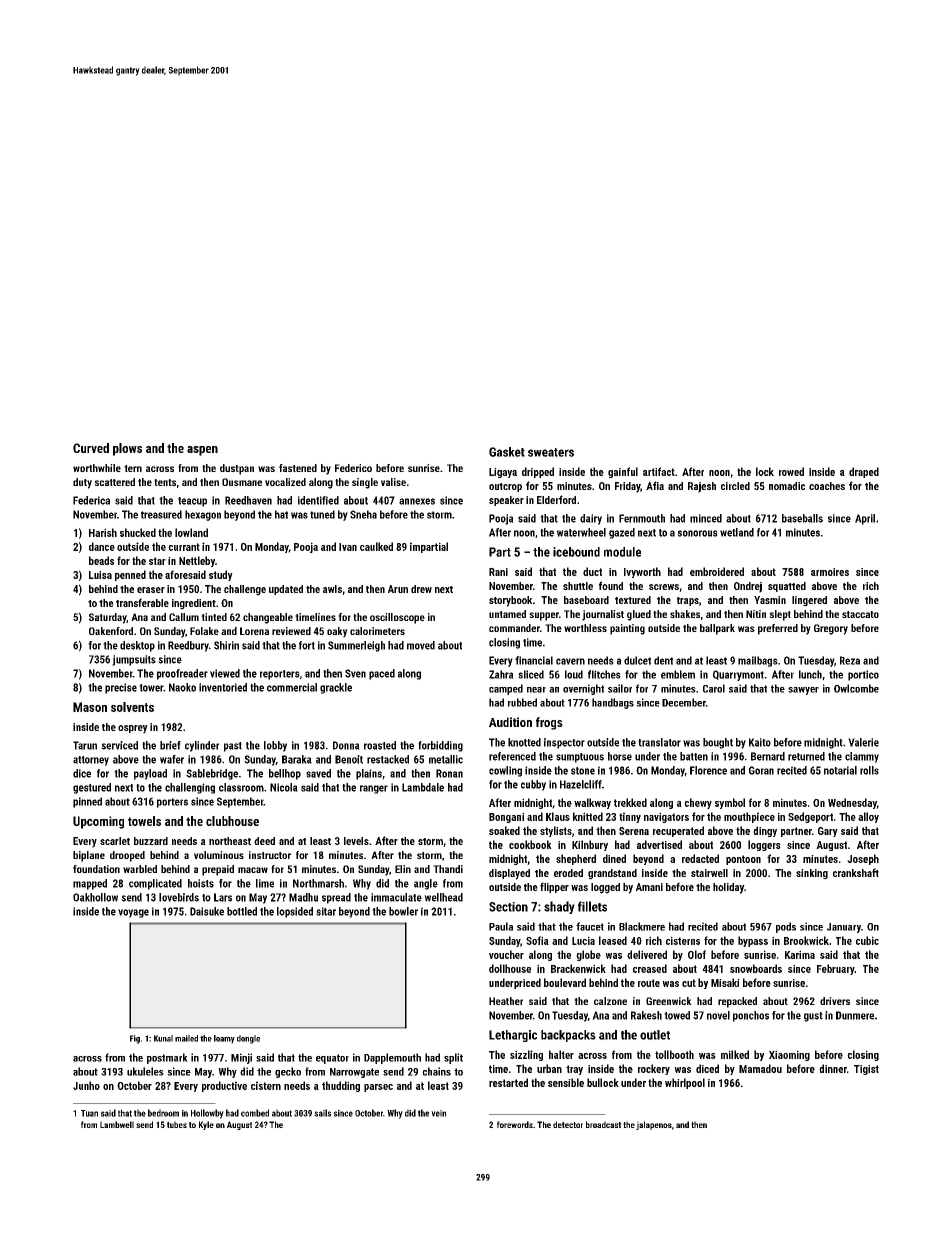 The height and width of the screenshot is (1233, 952). What do you see at coordinates (806, 940) in the screenshot?
I see `Brookwick` at bounding box center [806, 940].
